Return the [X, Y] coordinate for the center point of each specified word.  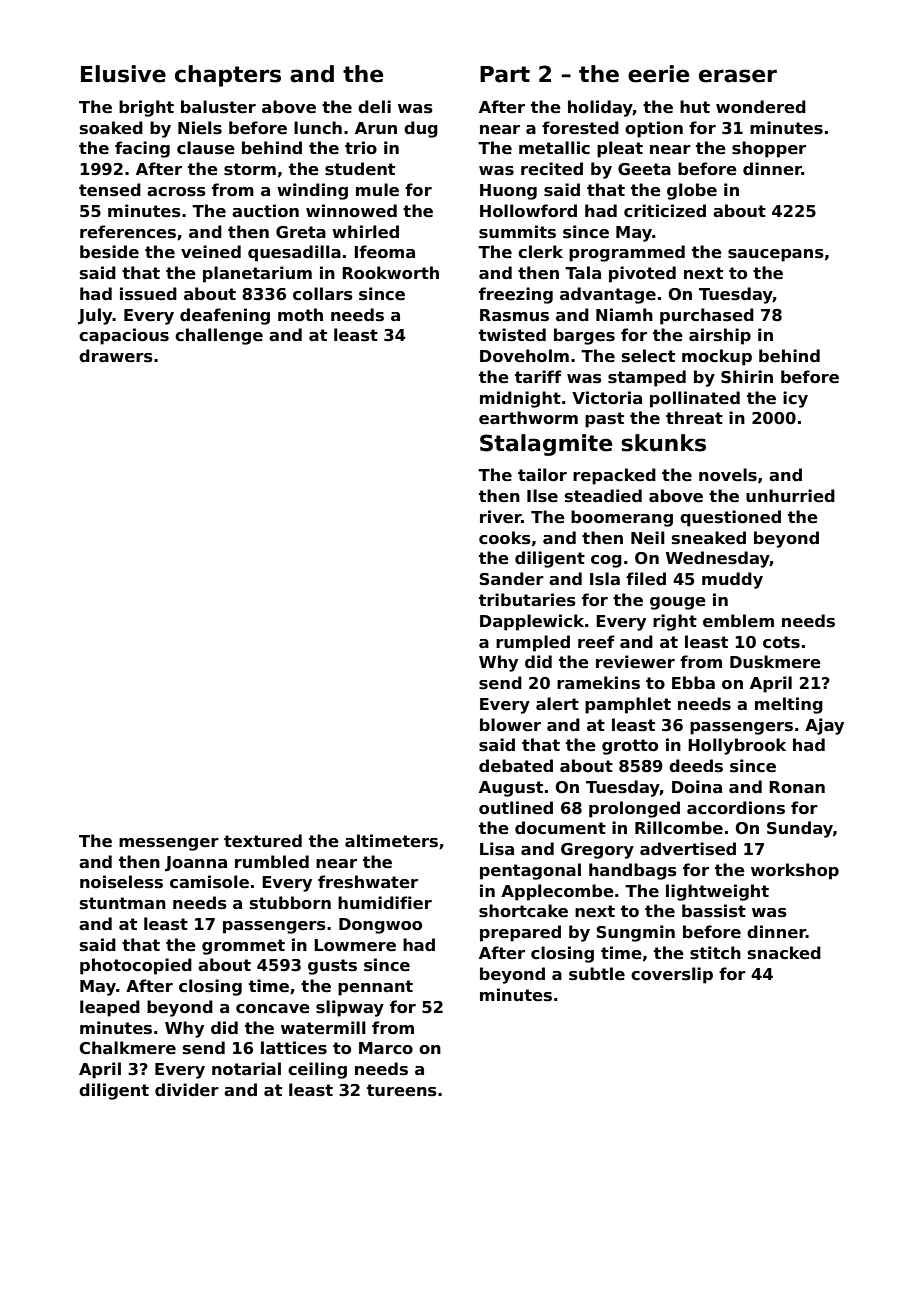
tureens [402, 1090]
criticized [665, 211]
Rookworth [390, 273]
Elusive [123, 74]
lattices [294, 1048]
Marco [386, 1048]
